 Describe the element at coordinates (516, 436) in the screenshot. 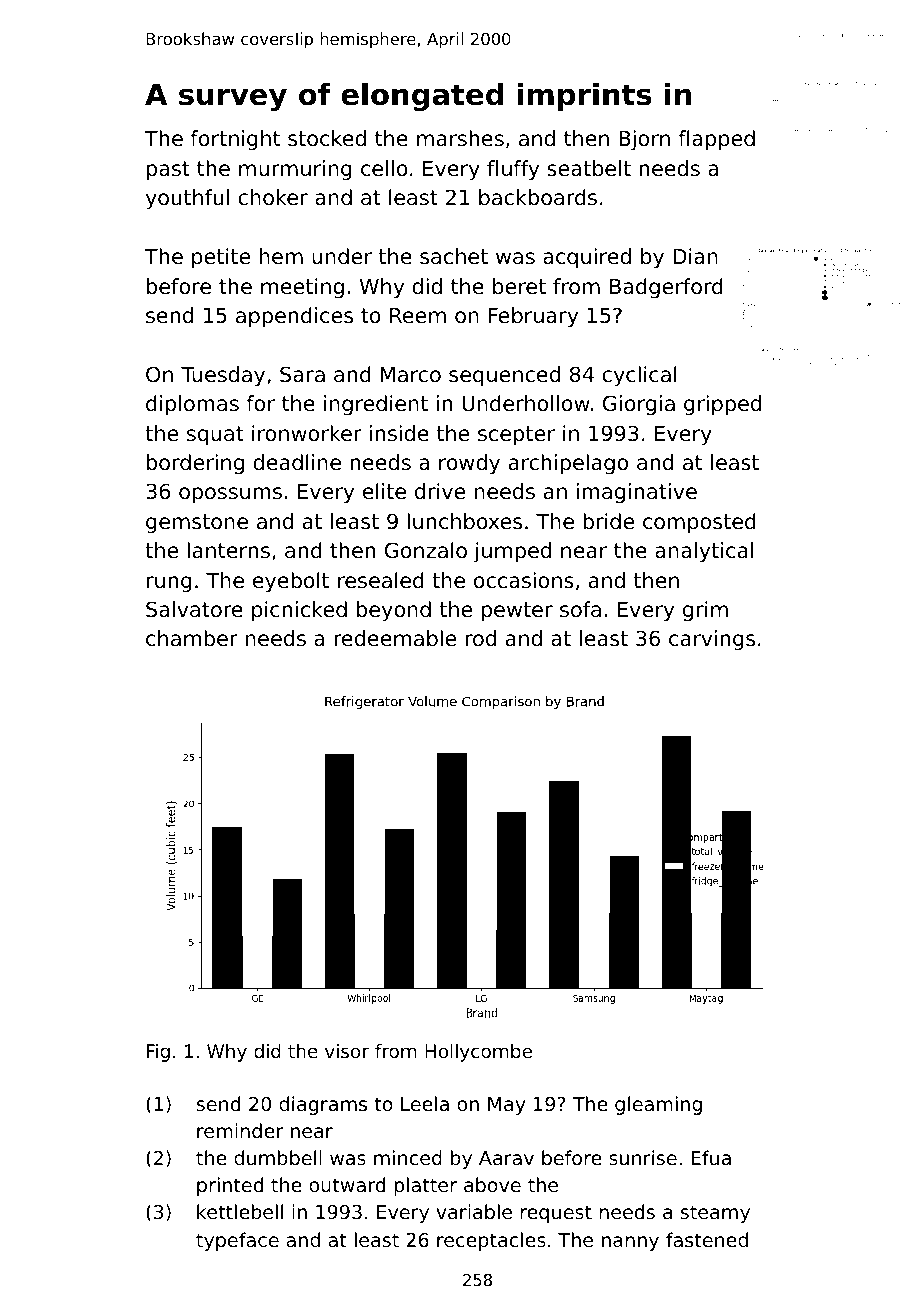

I see `scepter` at that location.
